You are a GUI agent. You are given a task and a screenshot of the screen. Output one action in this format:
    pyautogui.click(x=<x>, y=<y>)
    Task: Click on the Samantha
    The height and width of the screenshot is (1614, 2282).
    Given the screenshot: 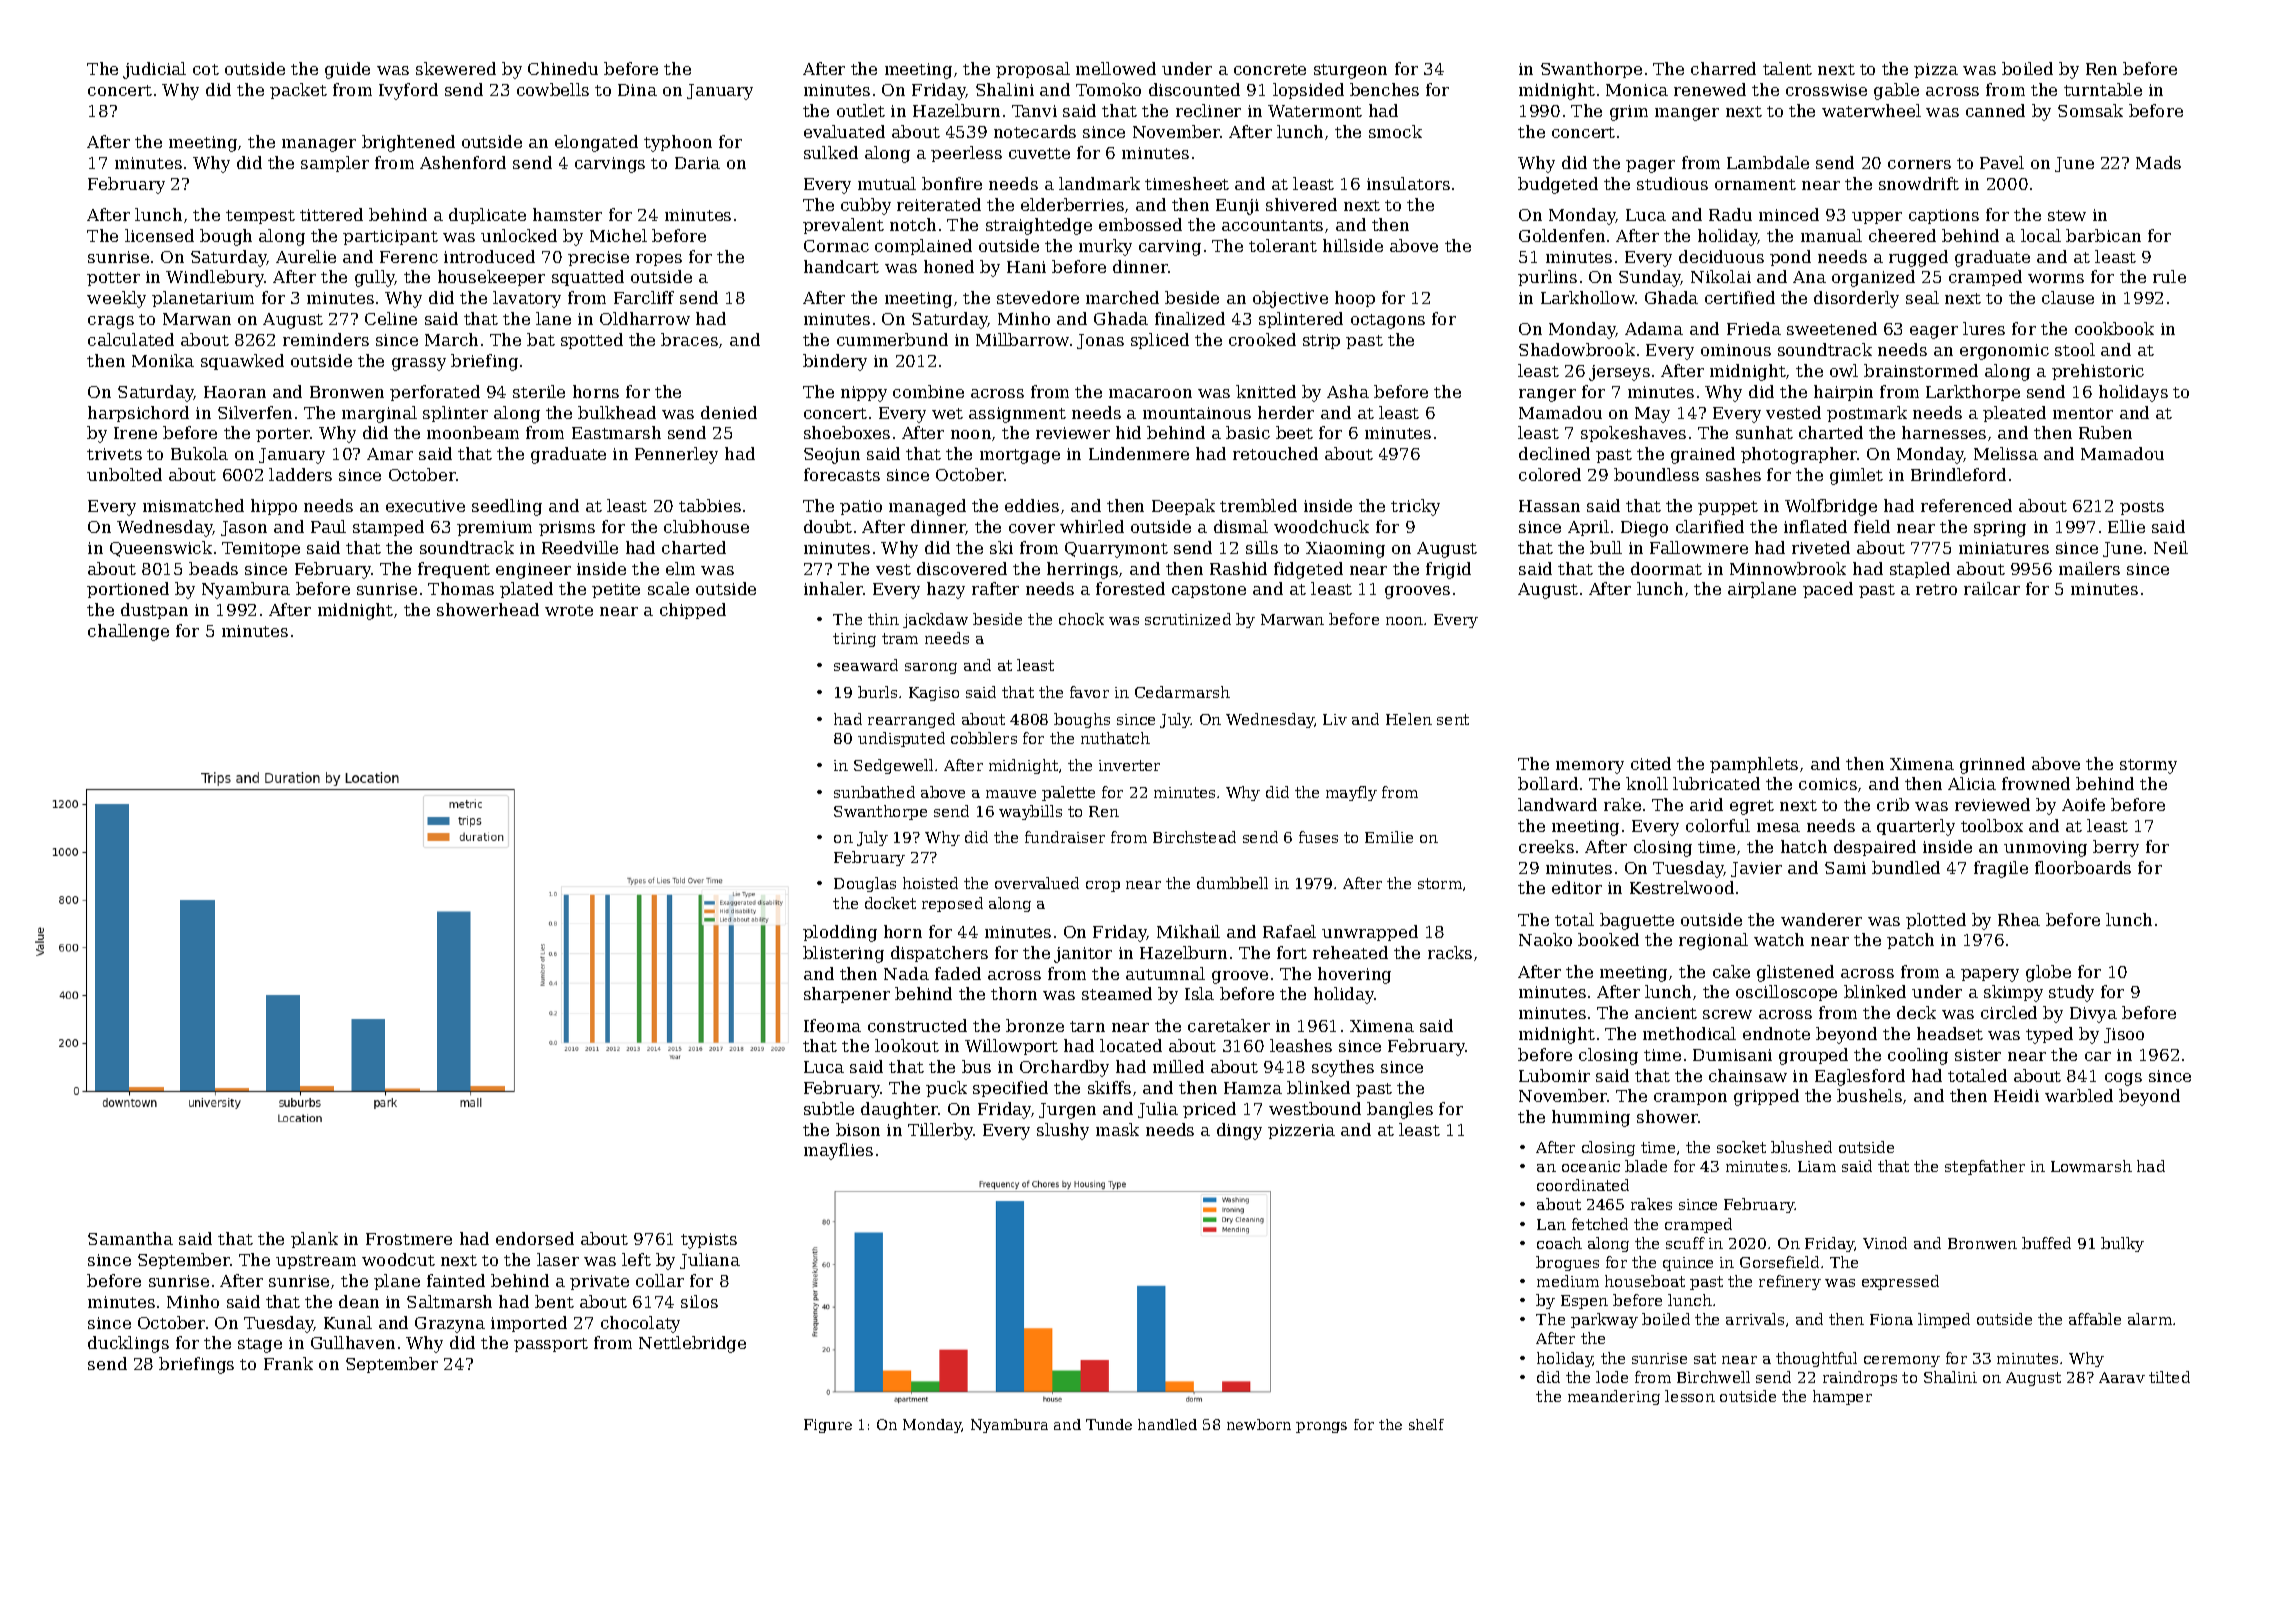 What is the action you would take?
    pyautogui.click(x=130, y=1238)
